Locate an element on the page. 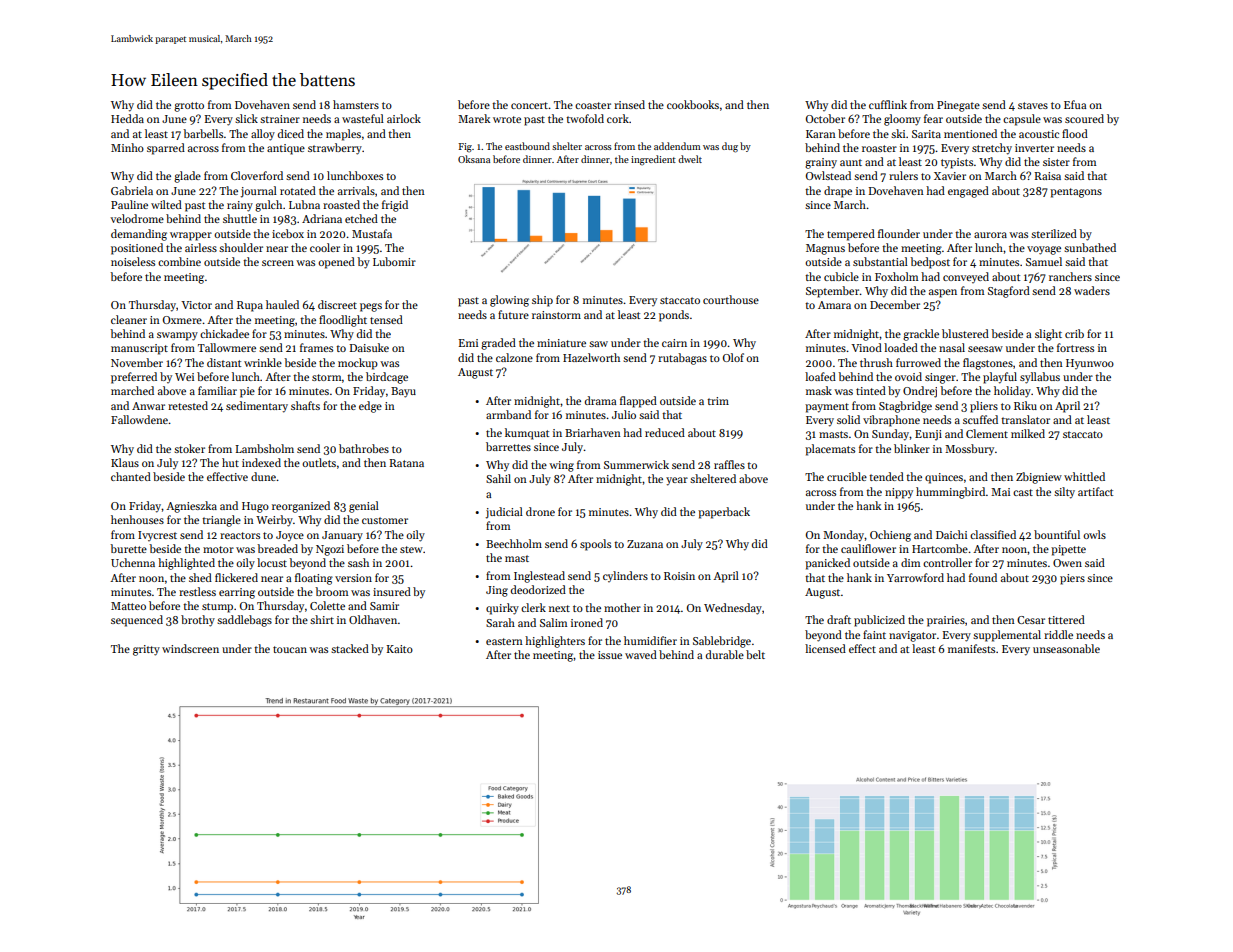 This page has height=952, width=1233. Minho is located at coordinates (127, 147).
